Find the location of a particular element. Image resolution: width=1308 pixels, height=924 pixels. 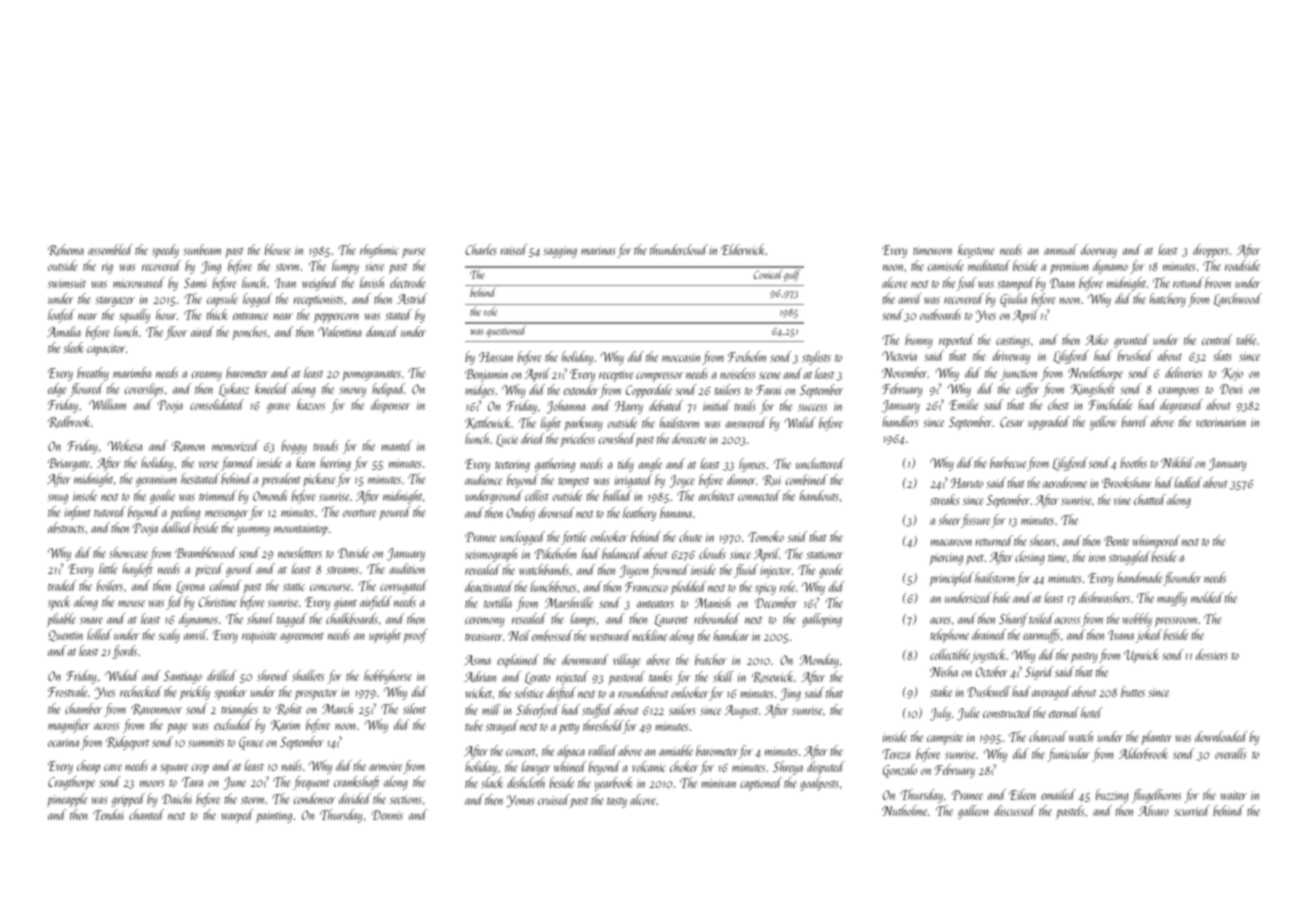

Widad is located at coordinates (122, 675).
